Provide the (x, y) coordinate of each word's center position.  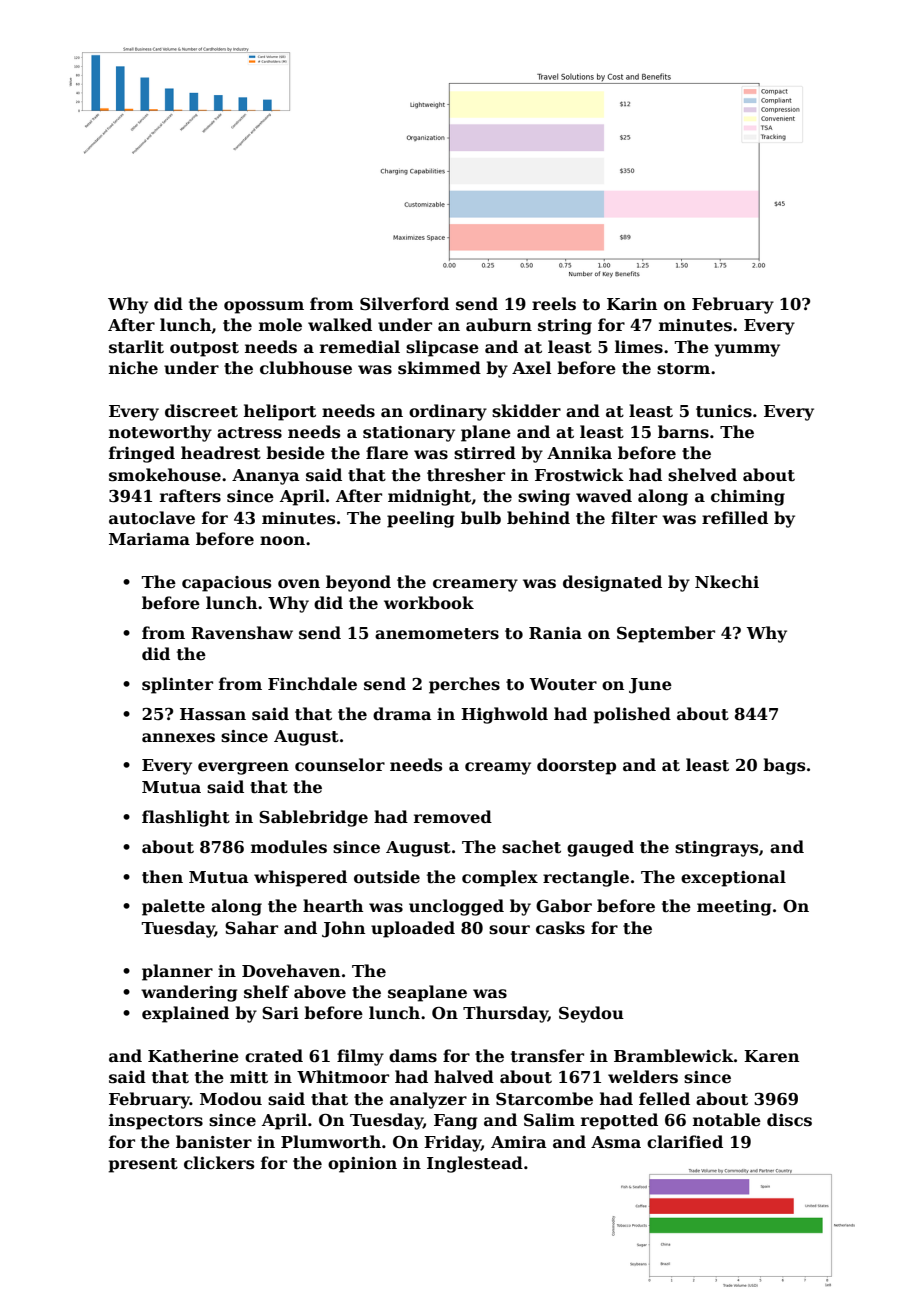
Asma (616, 1142)
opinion (362, 1165)
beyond (358, 583)
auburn (499, 324)
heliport (280, 412)
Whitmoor (343, 1077)
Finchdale (312, 684)
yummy (747, 350)
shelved (702, 475)
